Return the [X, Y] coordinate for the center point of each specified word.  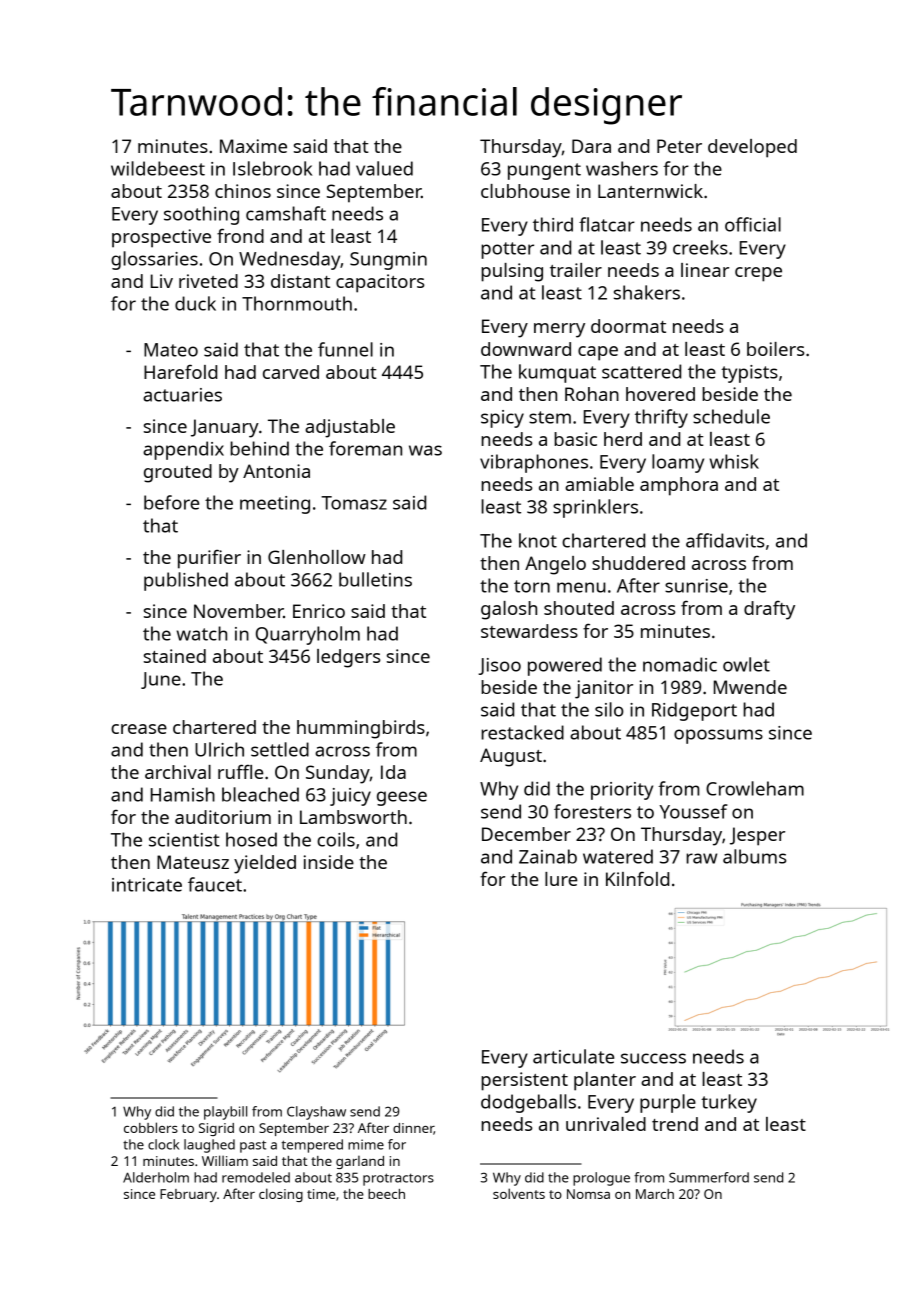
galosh [509, 610]
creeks [700, 247]
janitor [604, 689]
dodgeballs [528, 1103]
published [186, 581]
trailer [576, 270]
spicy [502, 419]
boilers [775, 349]
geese [402, 798]
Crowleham [755, 788]
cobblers [151, 1127]
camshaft [286, 213]
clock [163, 1144]
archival [178, 772]
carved [291, 372]
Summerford [709, 1177]
